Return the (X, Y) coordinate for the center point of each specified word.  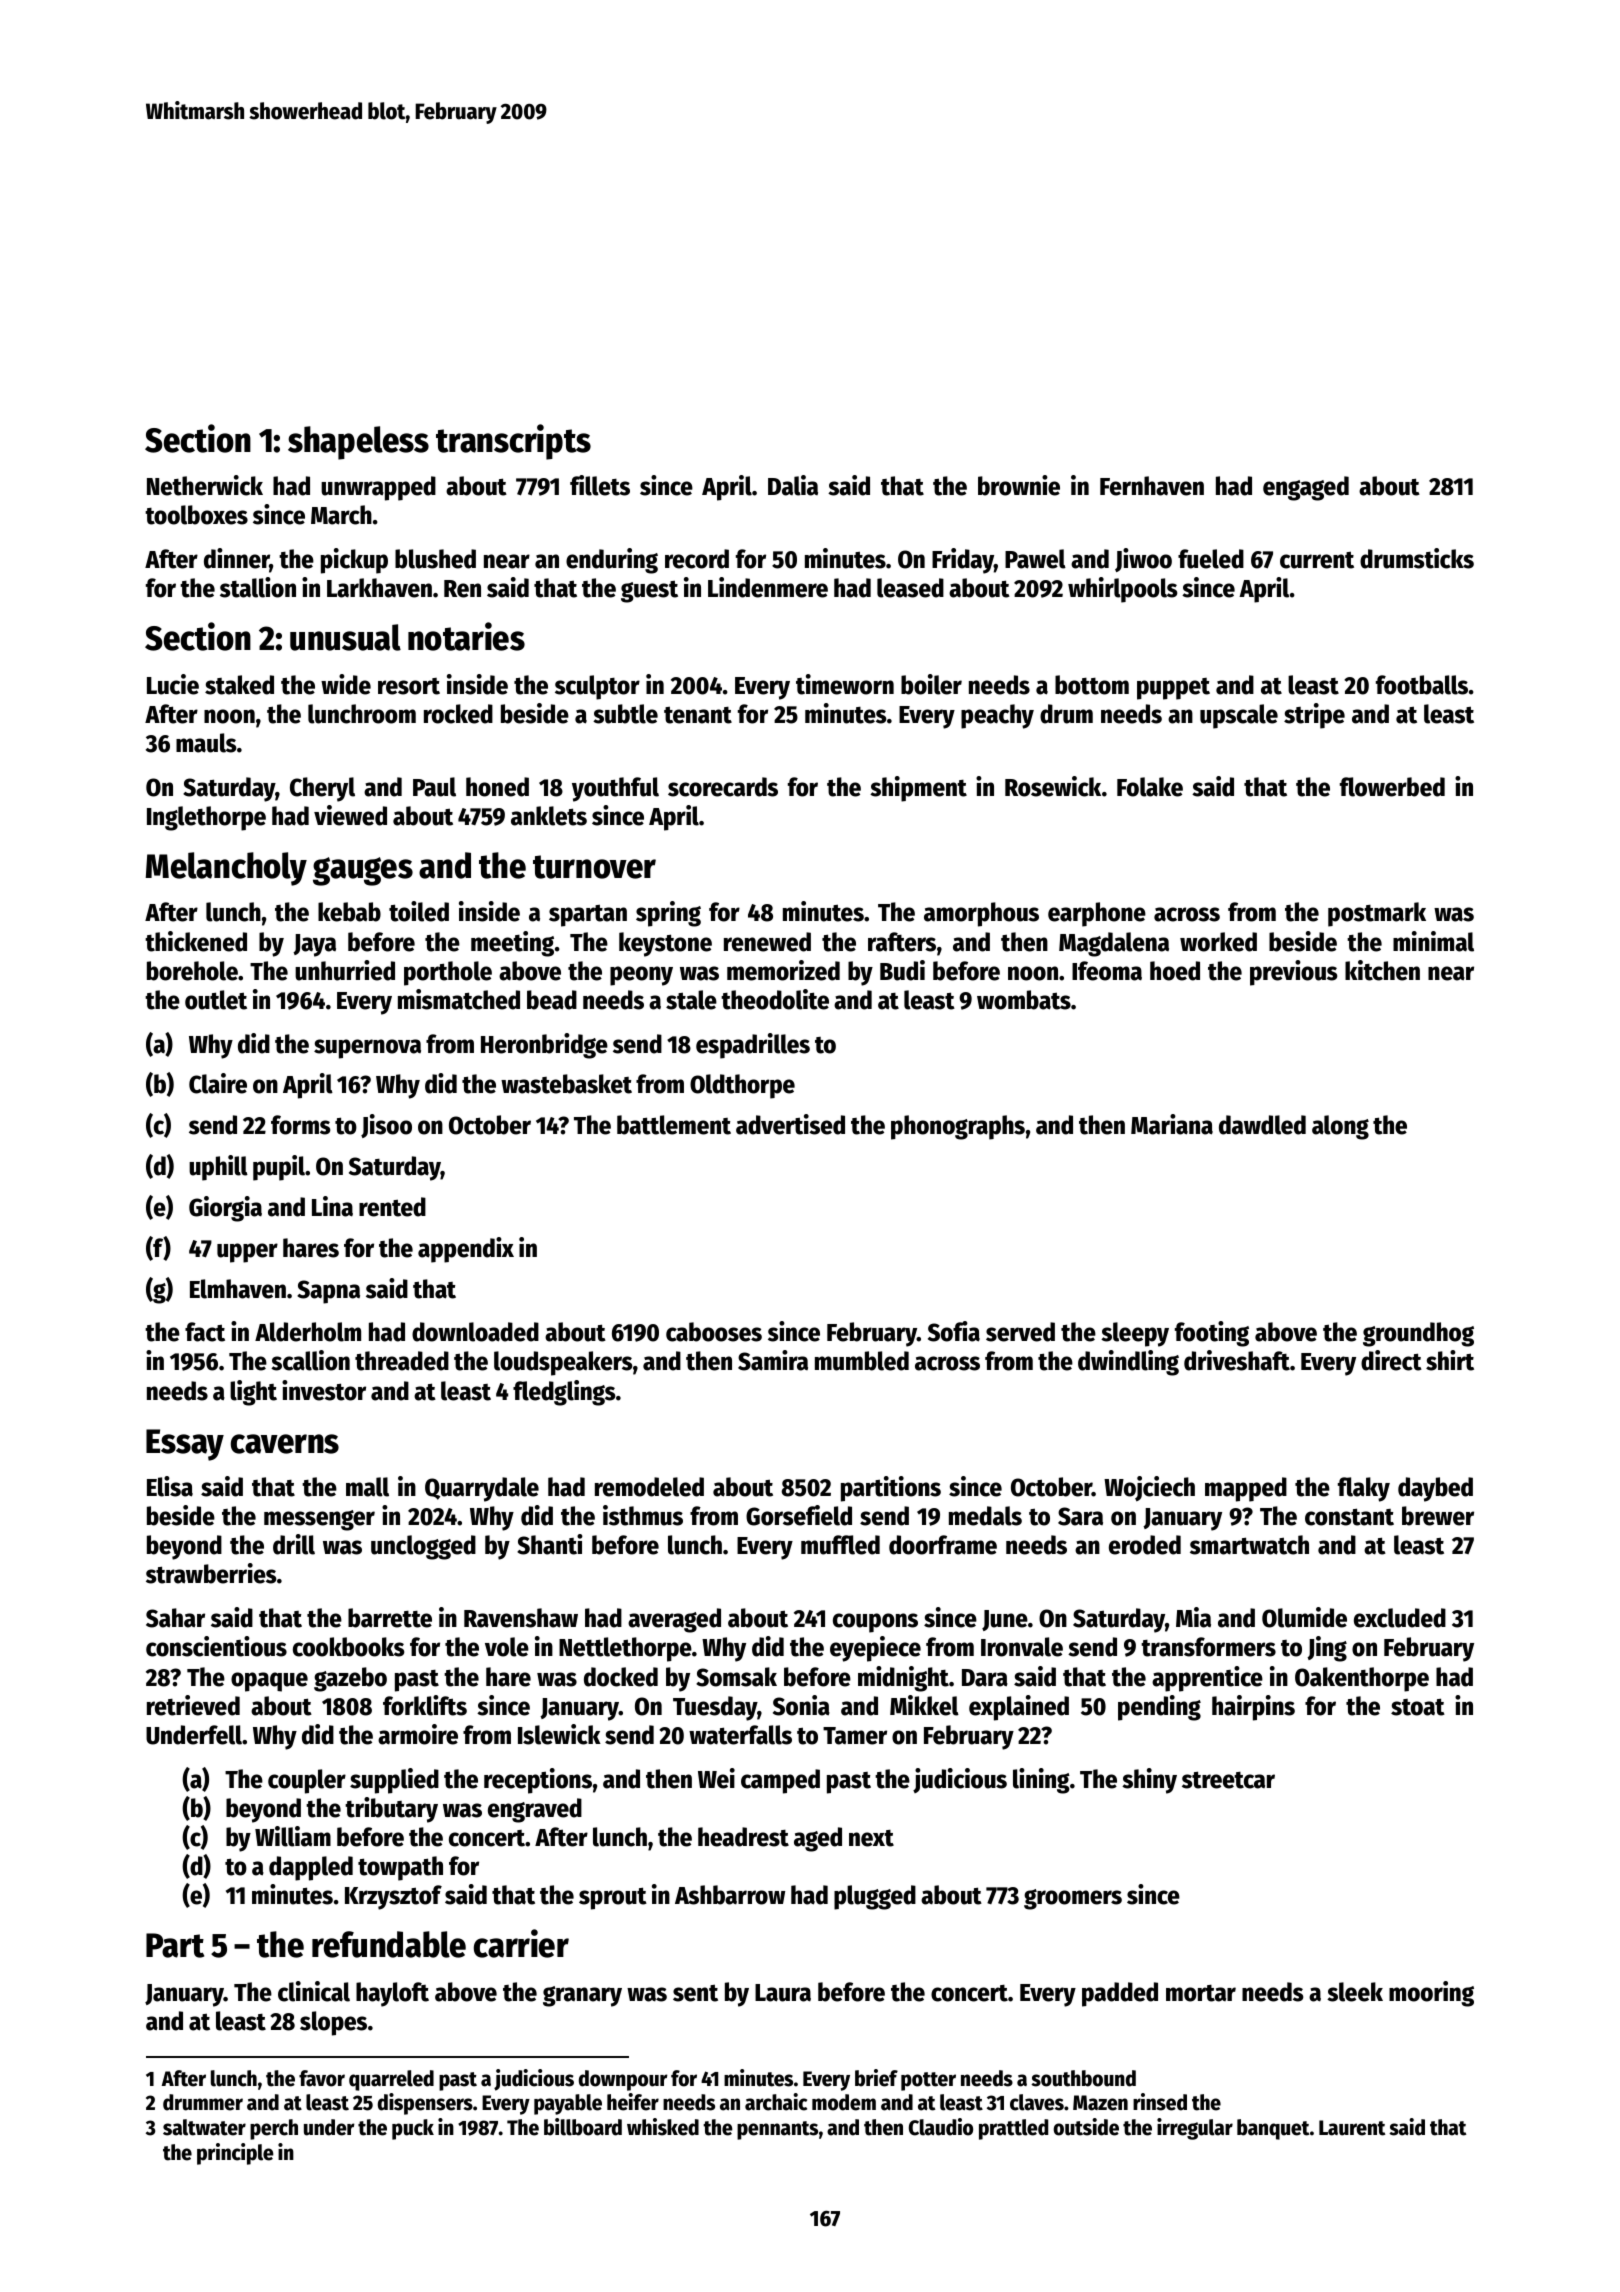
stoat (1418, 1707)
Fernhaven (1152, 486)
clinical (314, 1991)
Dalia (793, 485)
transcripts (513, 442)
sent (695, 1993)
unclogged (423, 1547)
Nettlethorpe (625, 1649)
